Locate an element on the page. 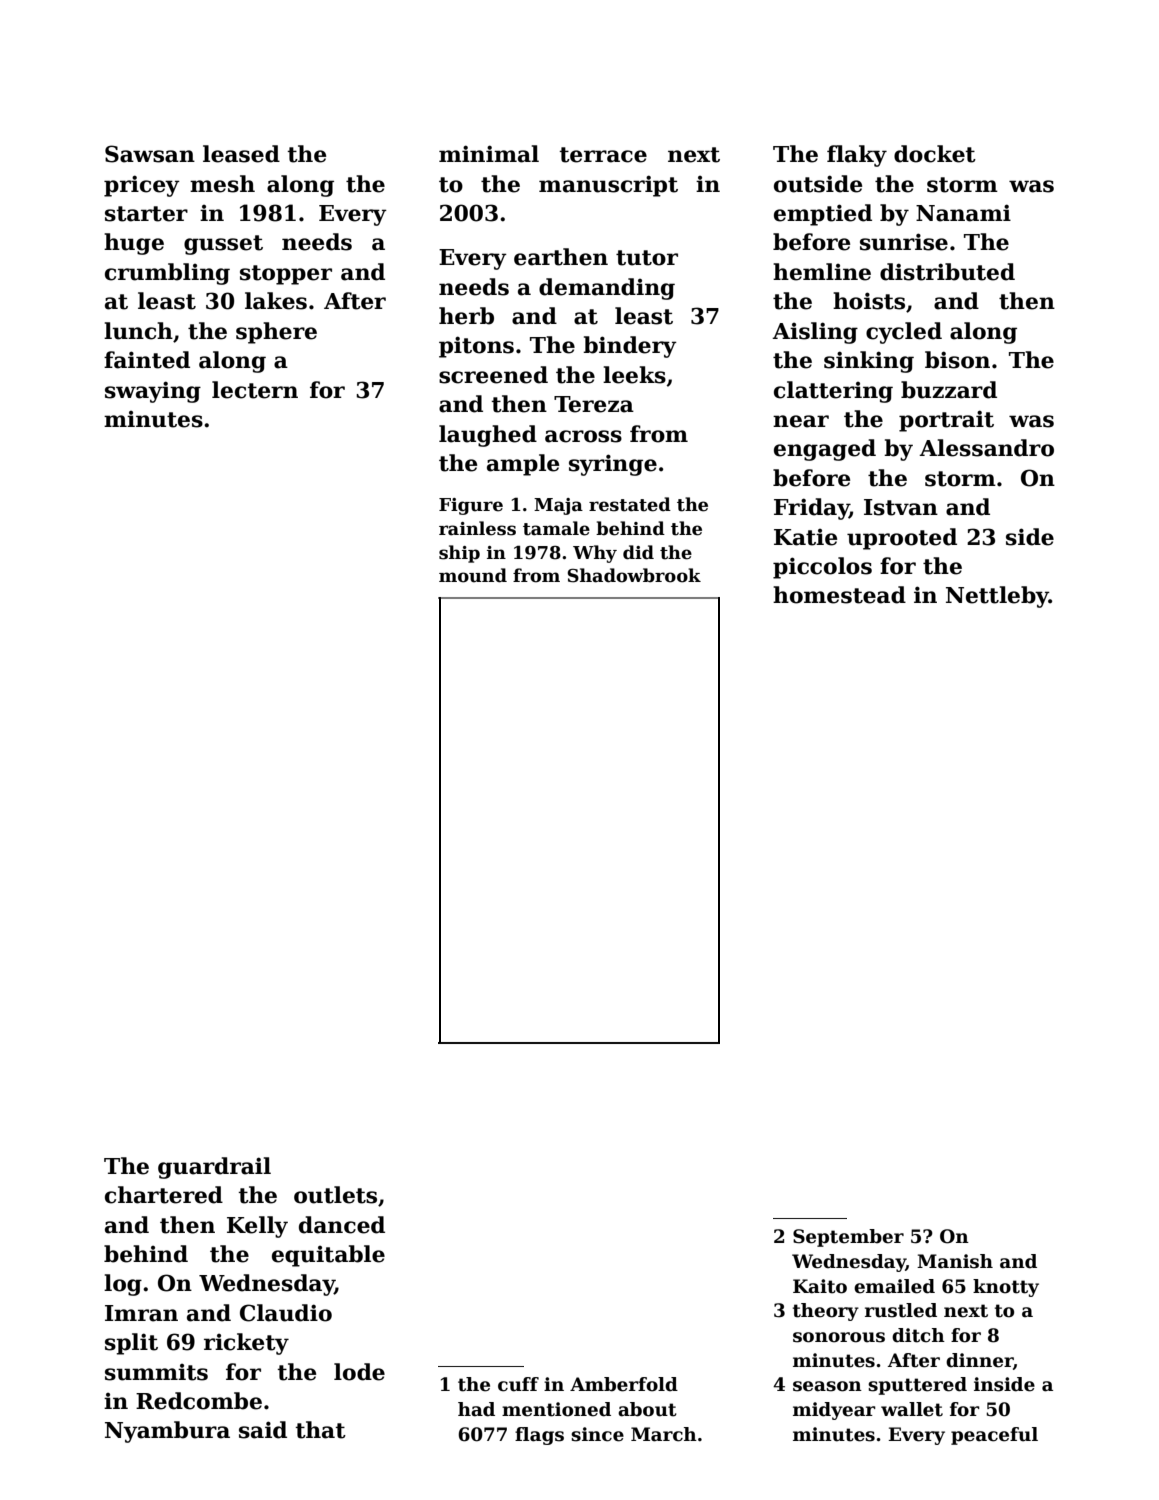  chartered is located at coordinates (164, 1195).
